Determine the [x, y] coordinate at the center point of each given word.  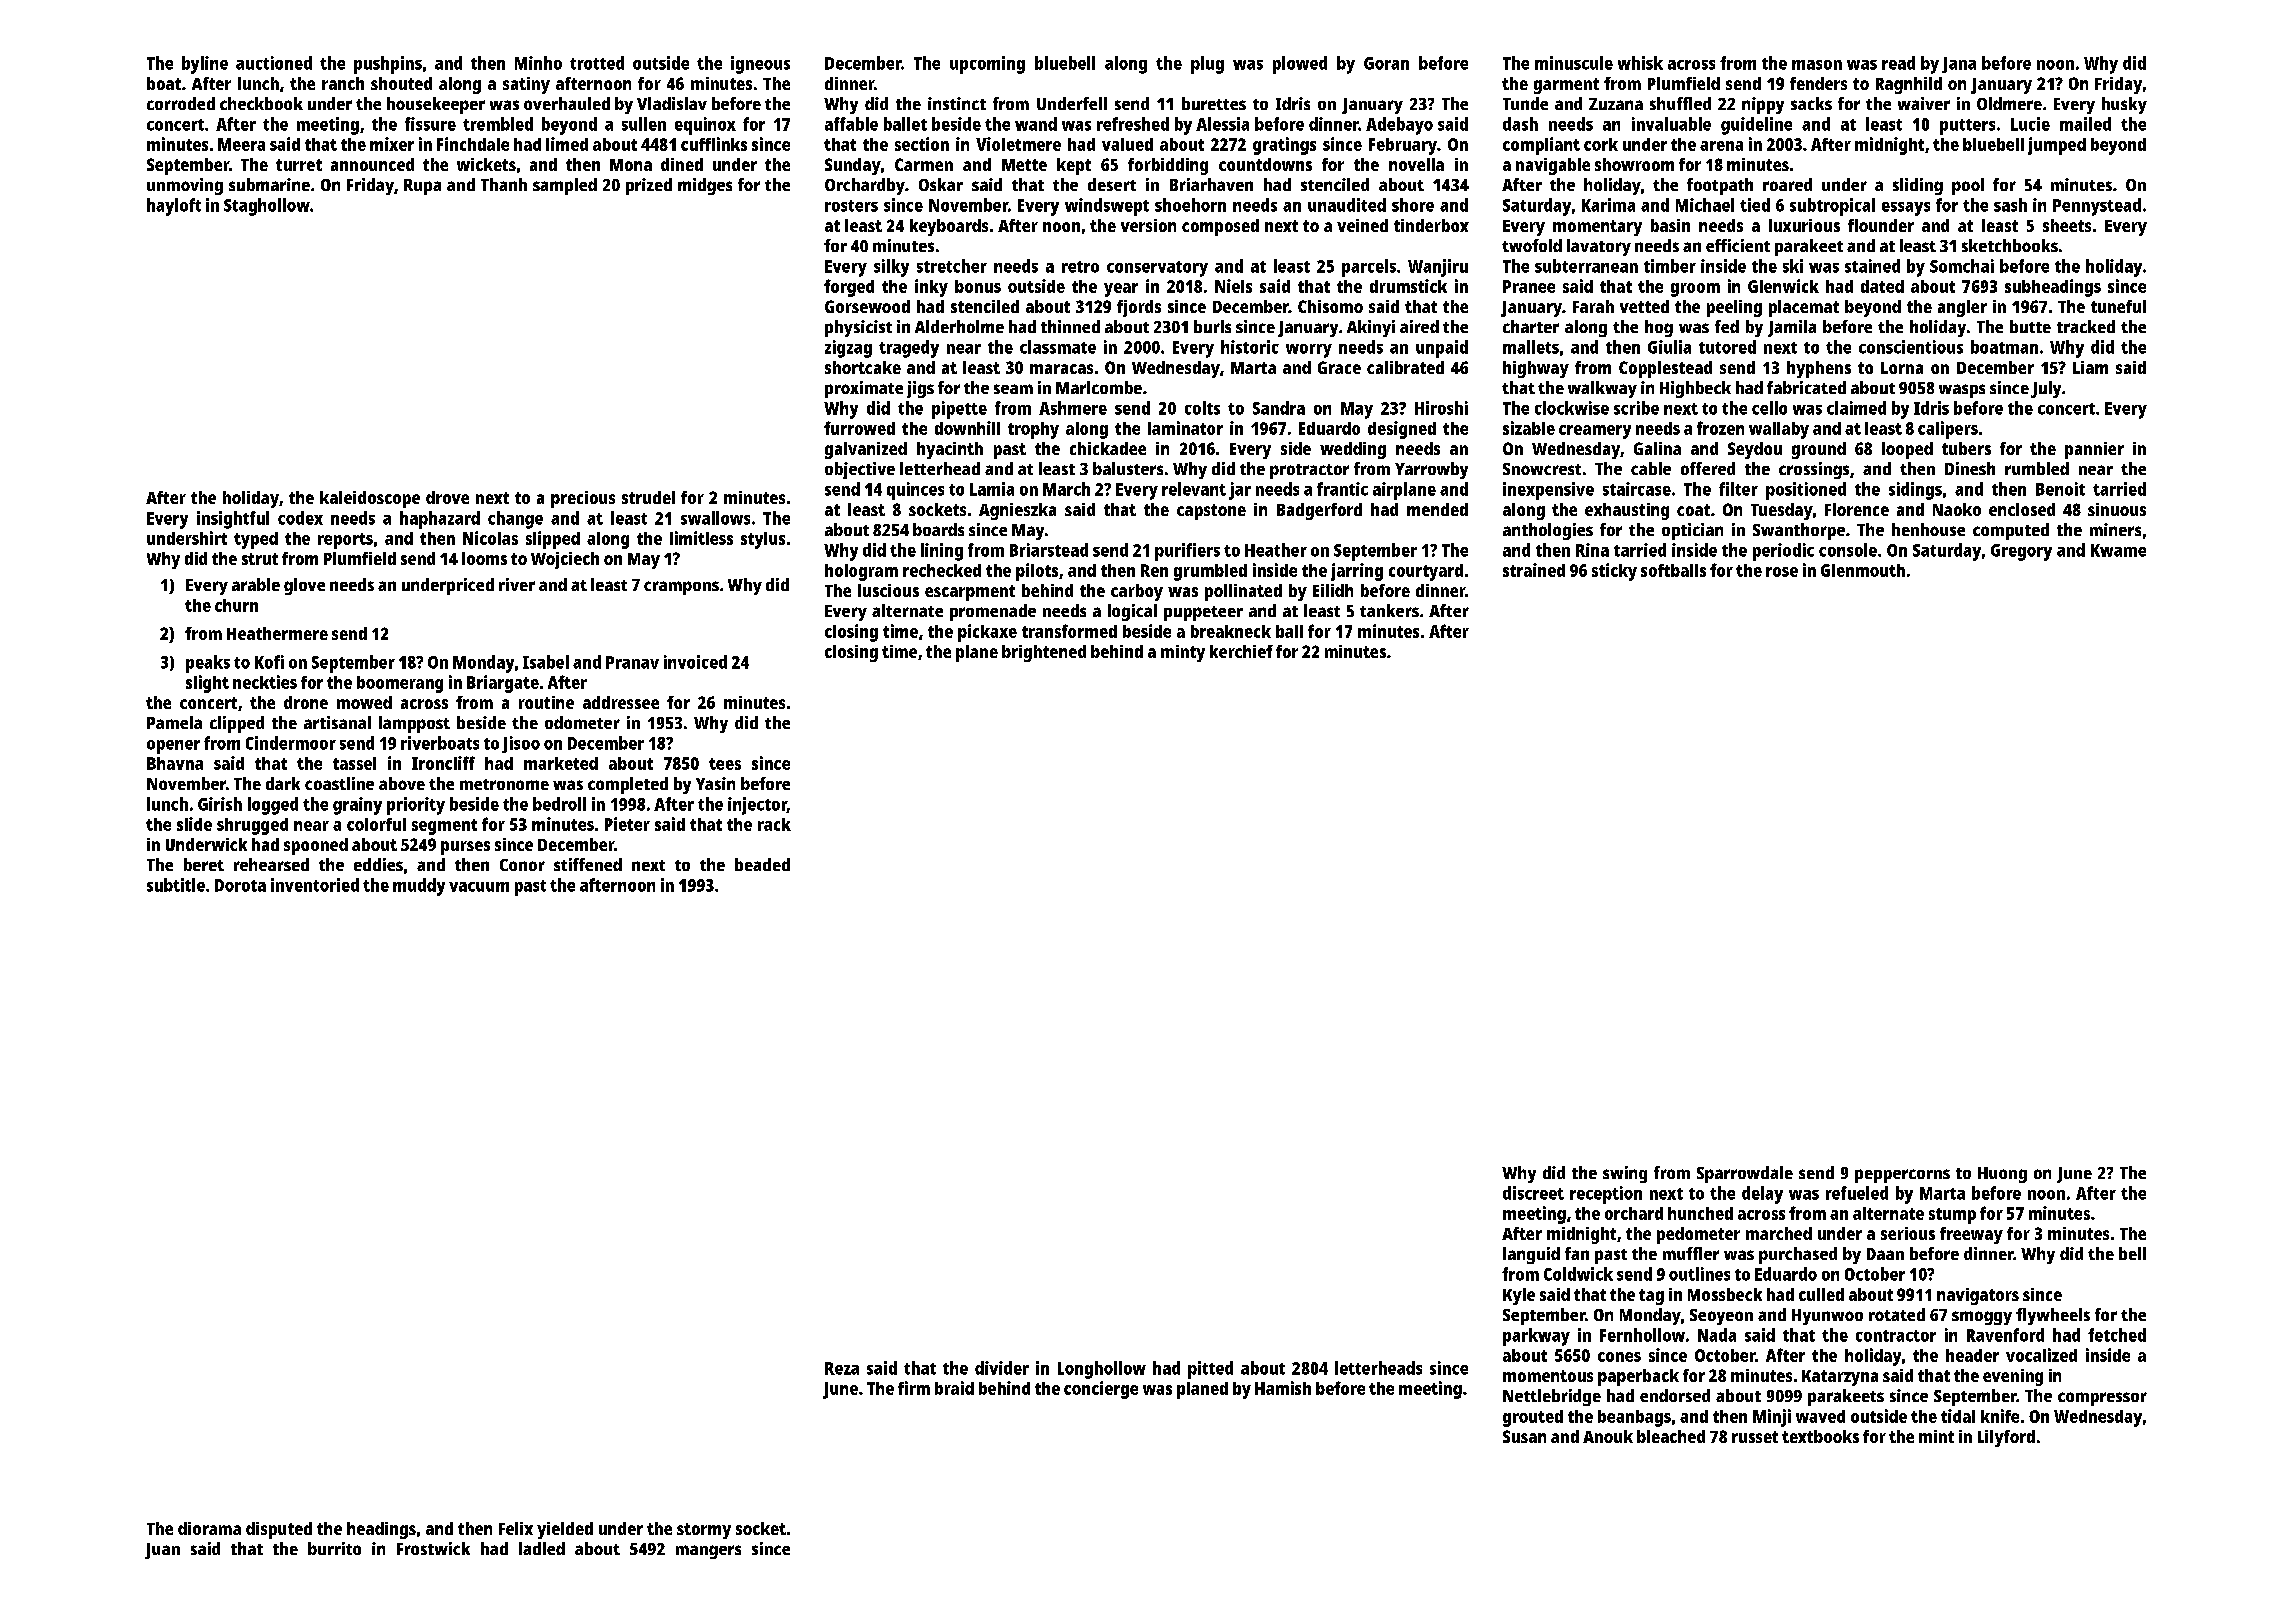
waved [1820, 1416]
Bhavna [175, 763]
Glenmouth [1863, 570]
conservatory [1157, 269]
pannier [2094, 450]
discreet [1533, 1193]
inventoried [315, 885]
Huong [2002, 1175]
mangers [708, 1552]
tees [725, 764]
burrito [334, 1548]
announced [372, 164]
